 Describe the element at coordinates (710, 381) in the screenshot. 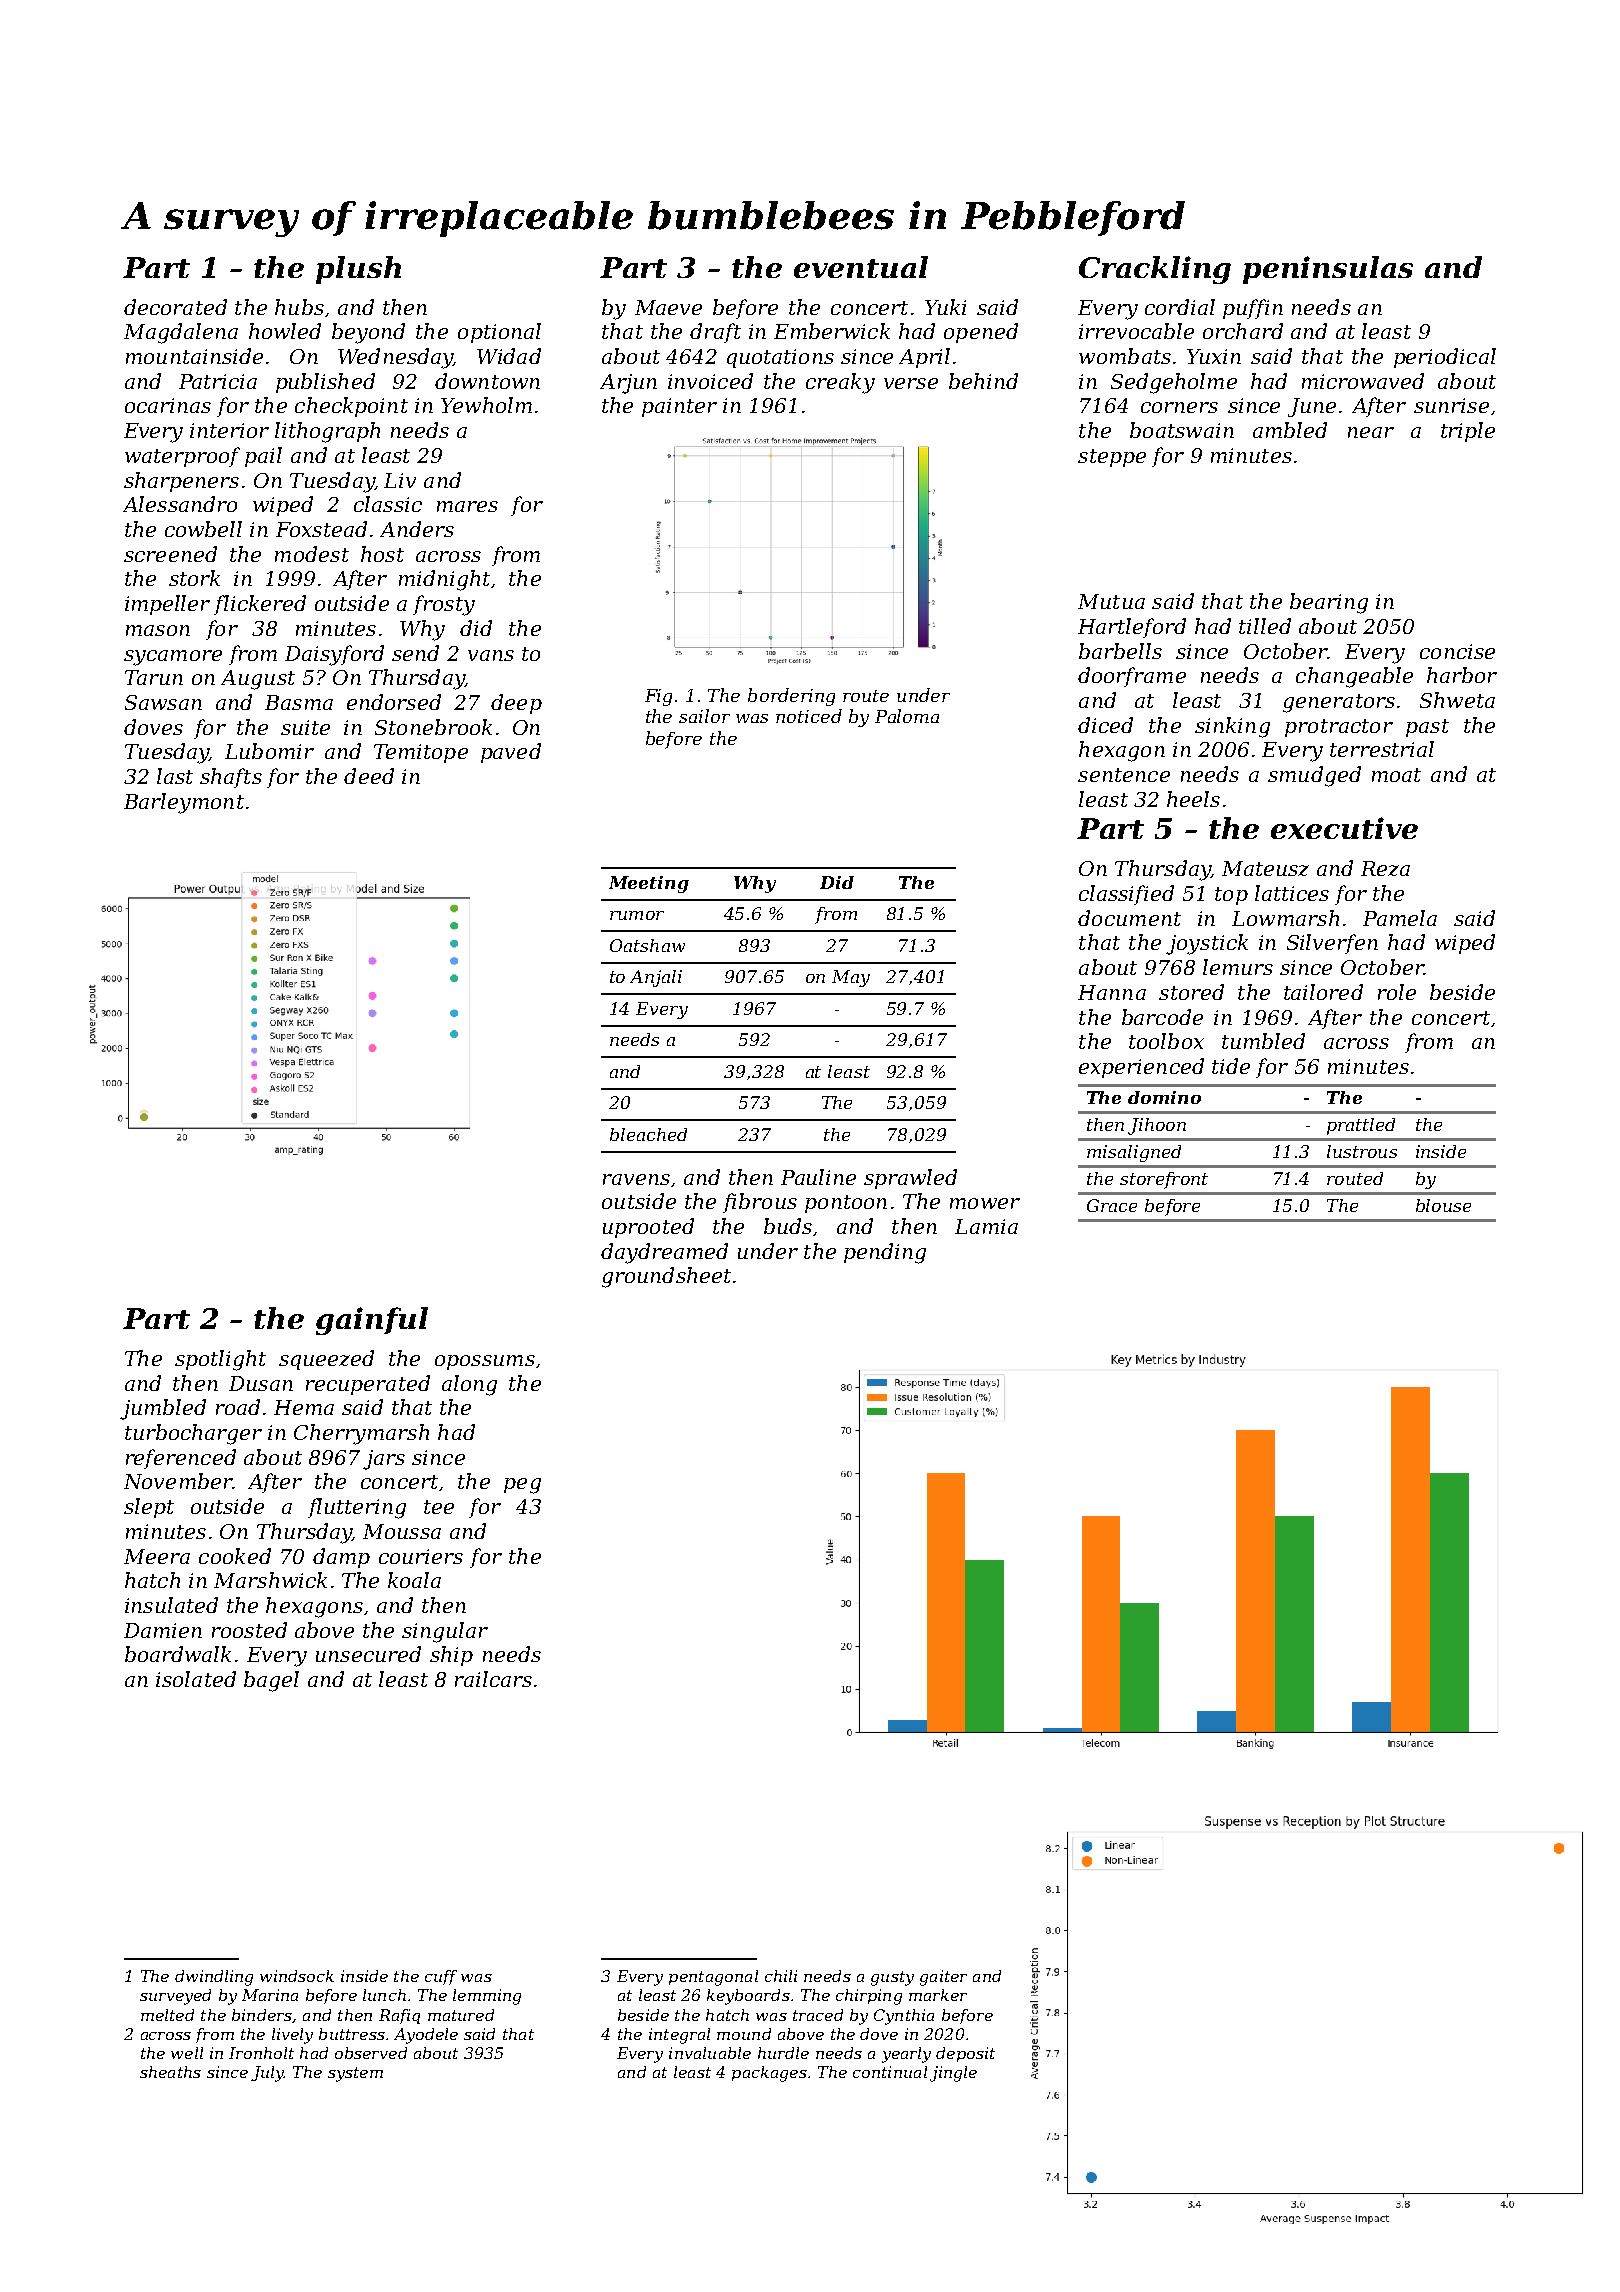

I see `invoiced` at that location.
